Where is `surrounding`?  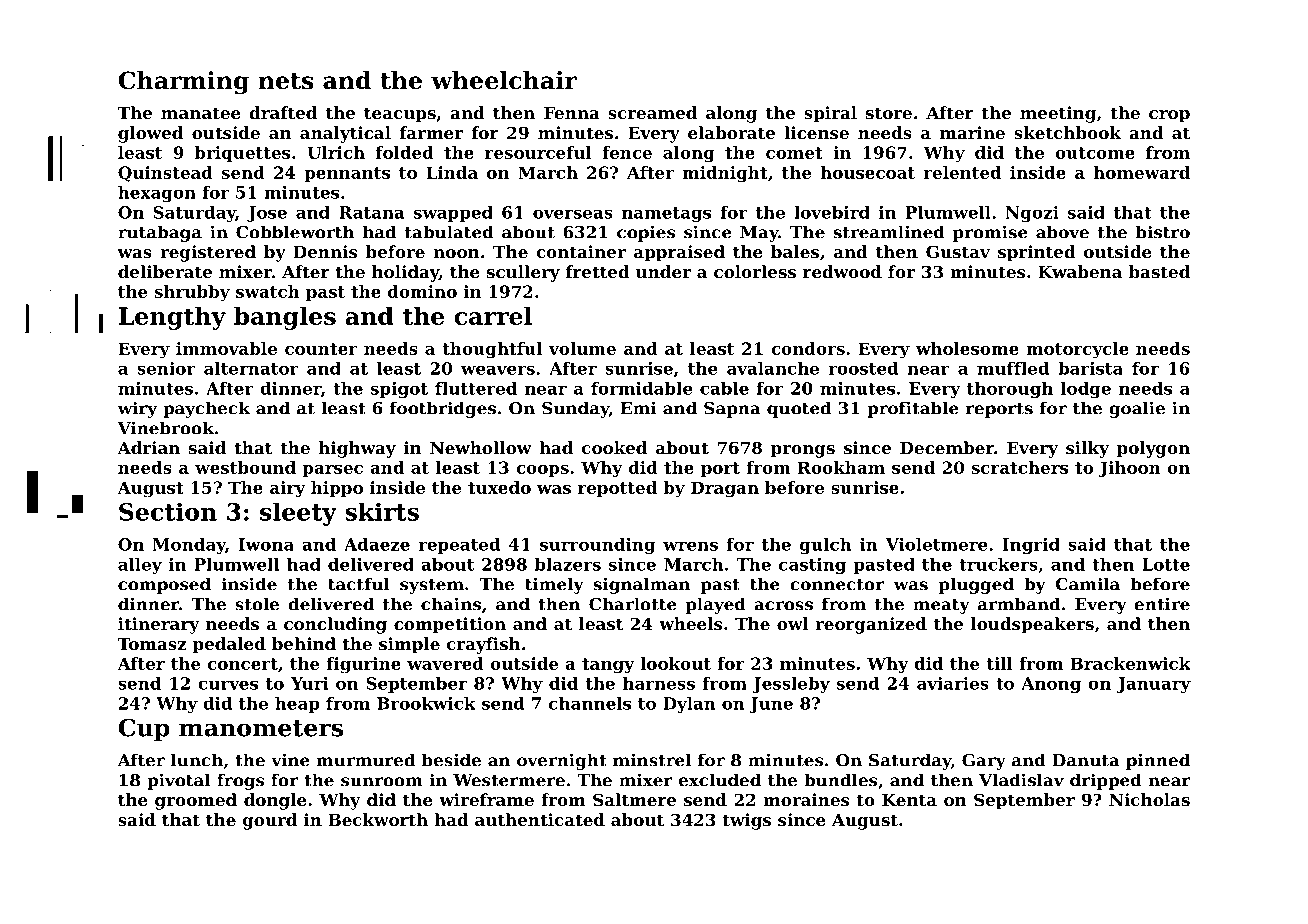 surrounding is located at coordinates (597, 546).
